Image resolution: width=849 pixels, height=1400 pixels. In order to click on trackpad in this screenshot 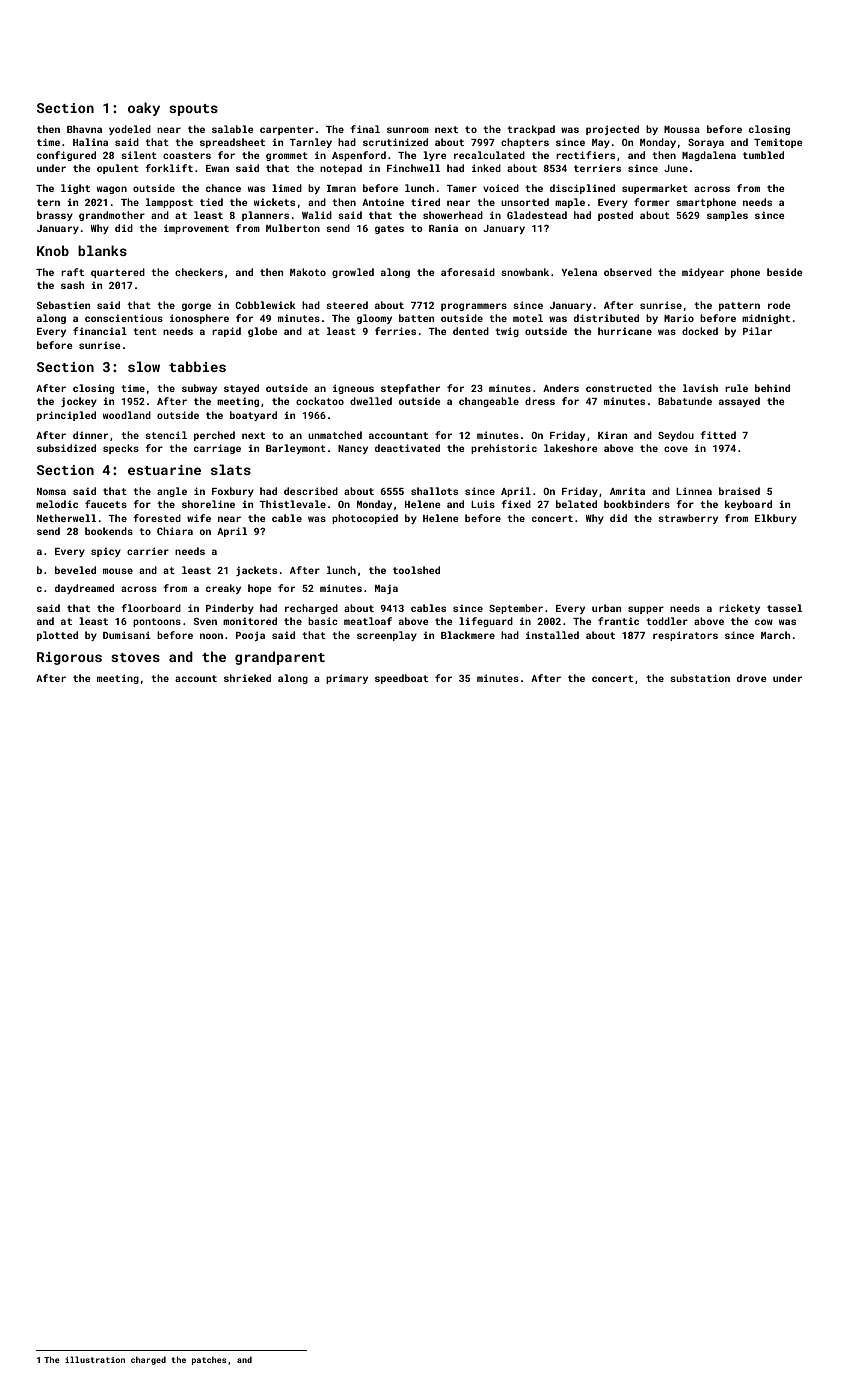, I will do `click(531, 130)`.
